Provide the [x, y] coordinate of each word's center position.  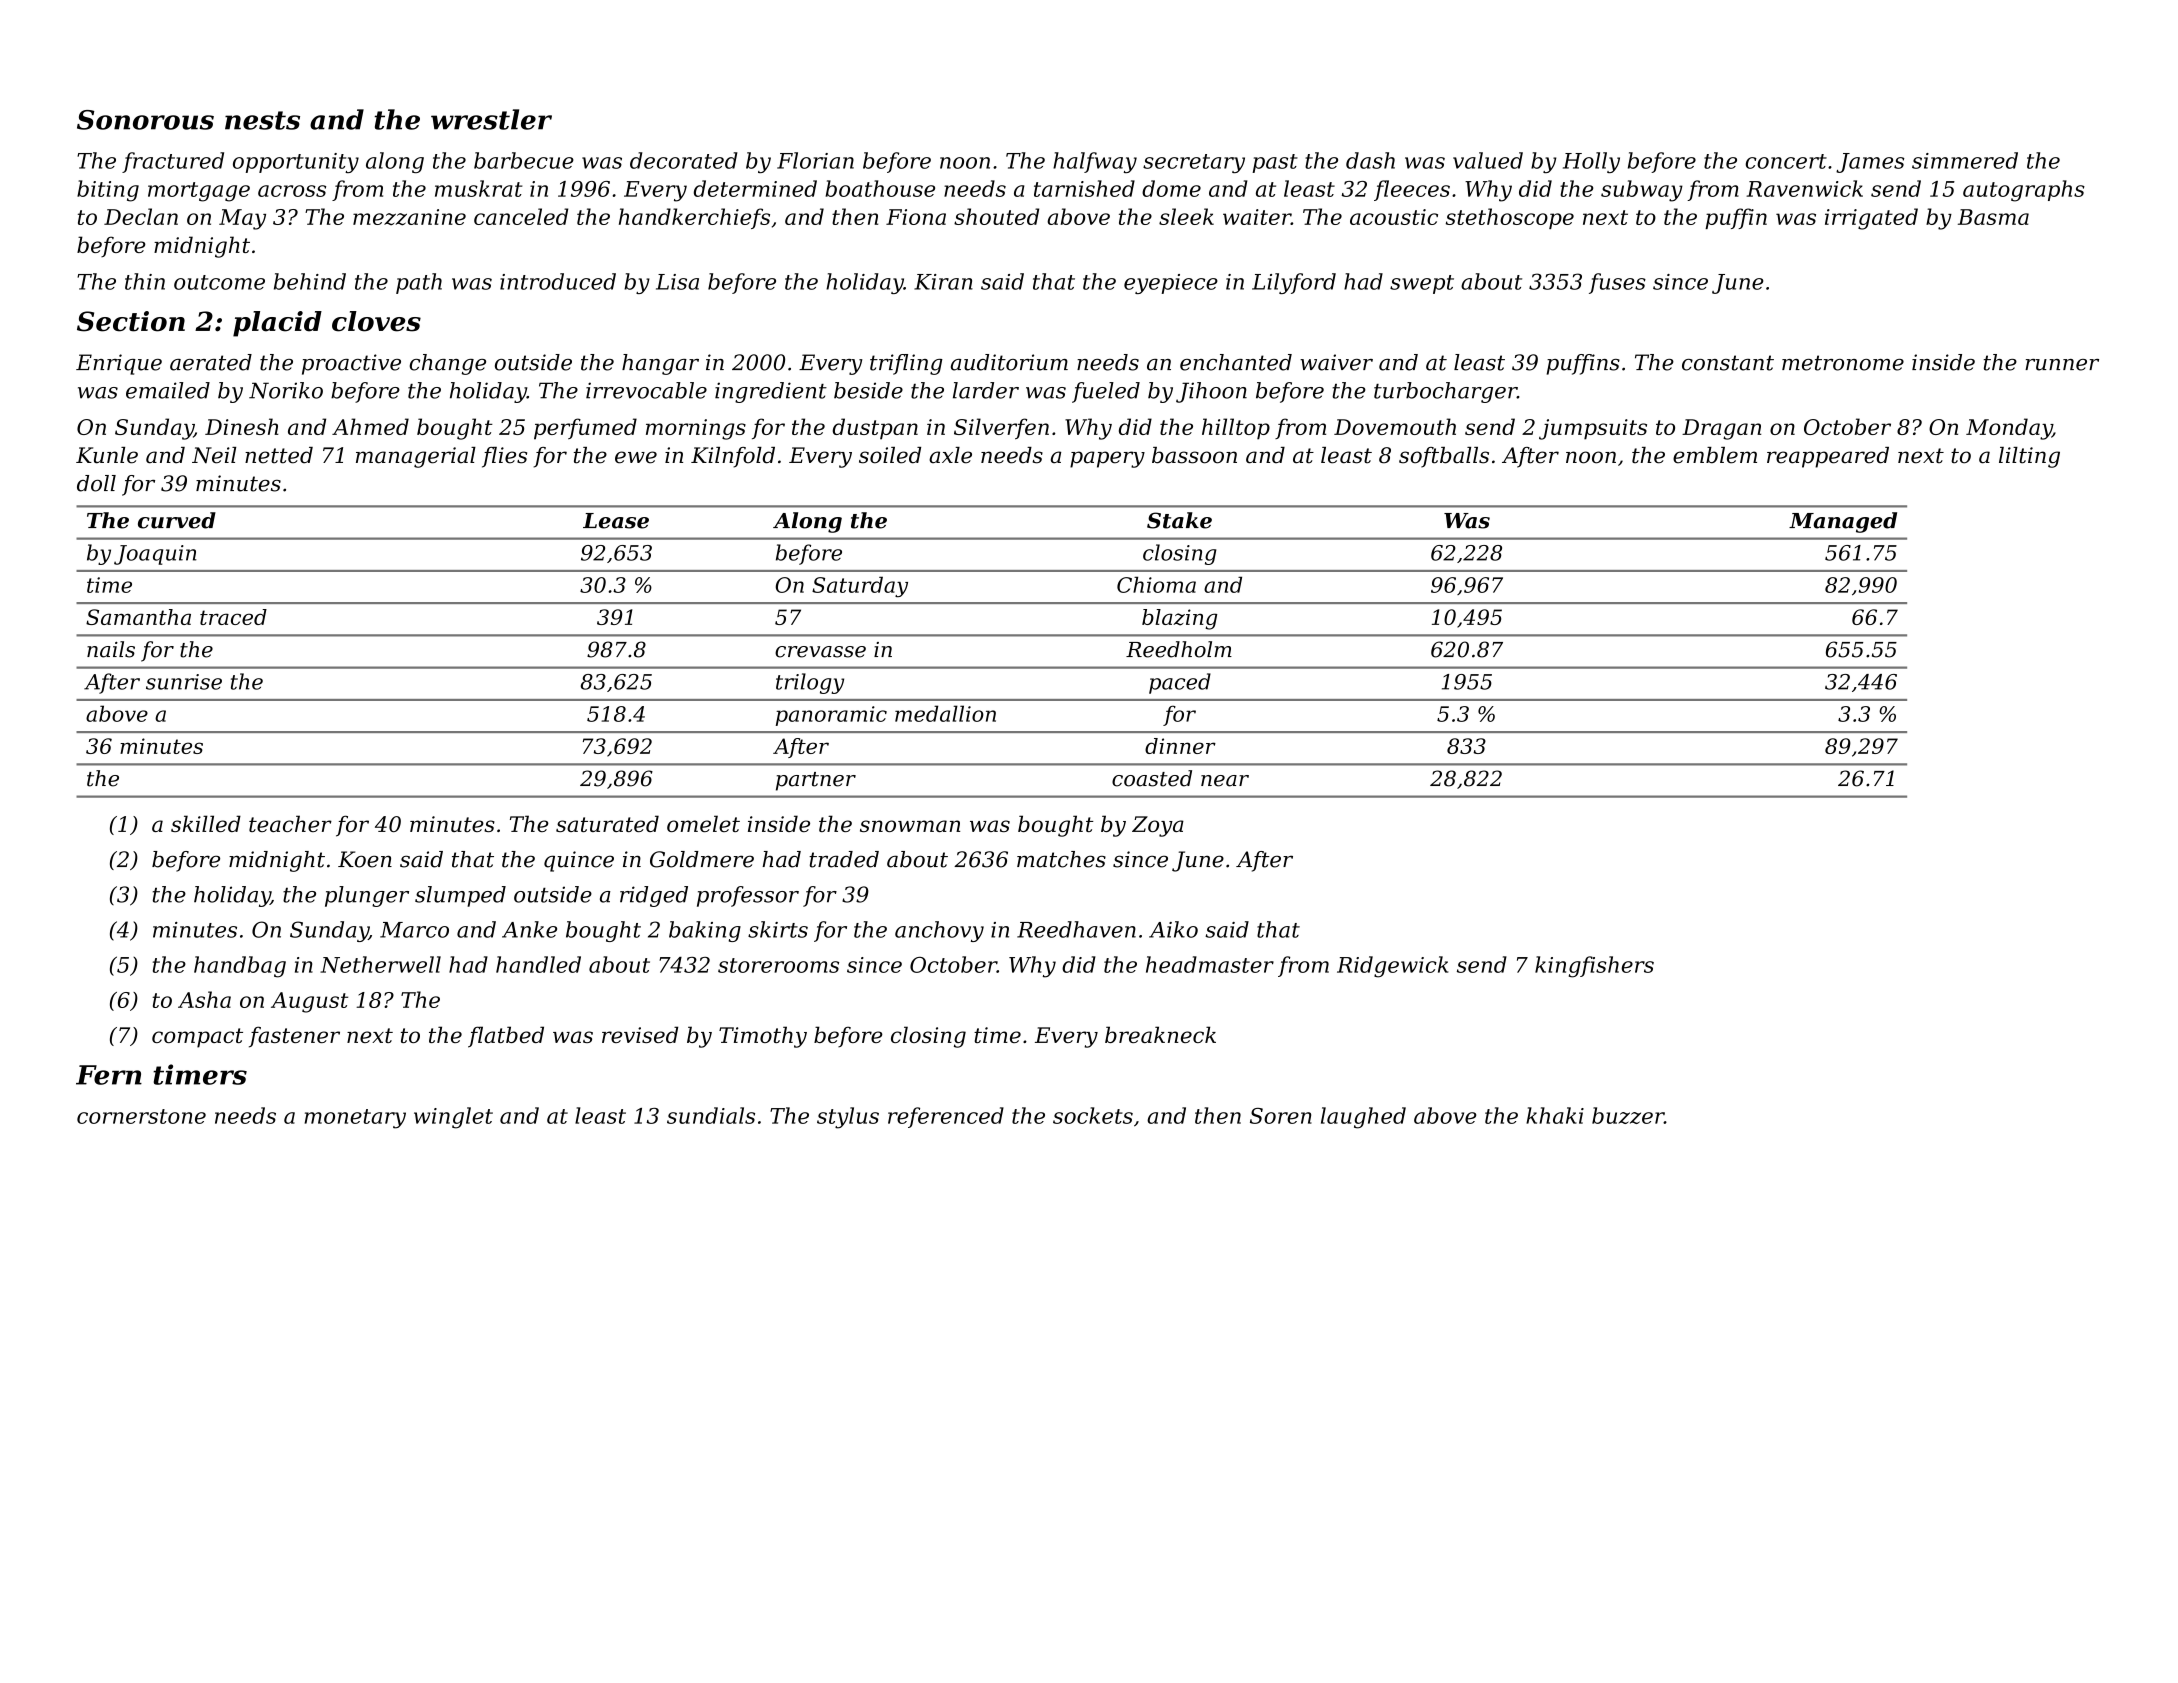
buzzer [1628, 1115]
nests [262, 120]
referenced [946, 1117]
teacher [290, 823]
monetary [355, 1119]
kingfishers [1594, 967]
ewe [636, 457]
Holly [1591, 162]
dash [1370, 160]
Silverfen [1001, 429]
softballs [1444, 457]
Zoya [1158, 826]
